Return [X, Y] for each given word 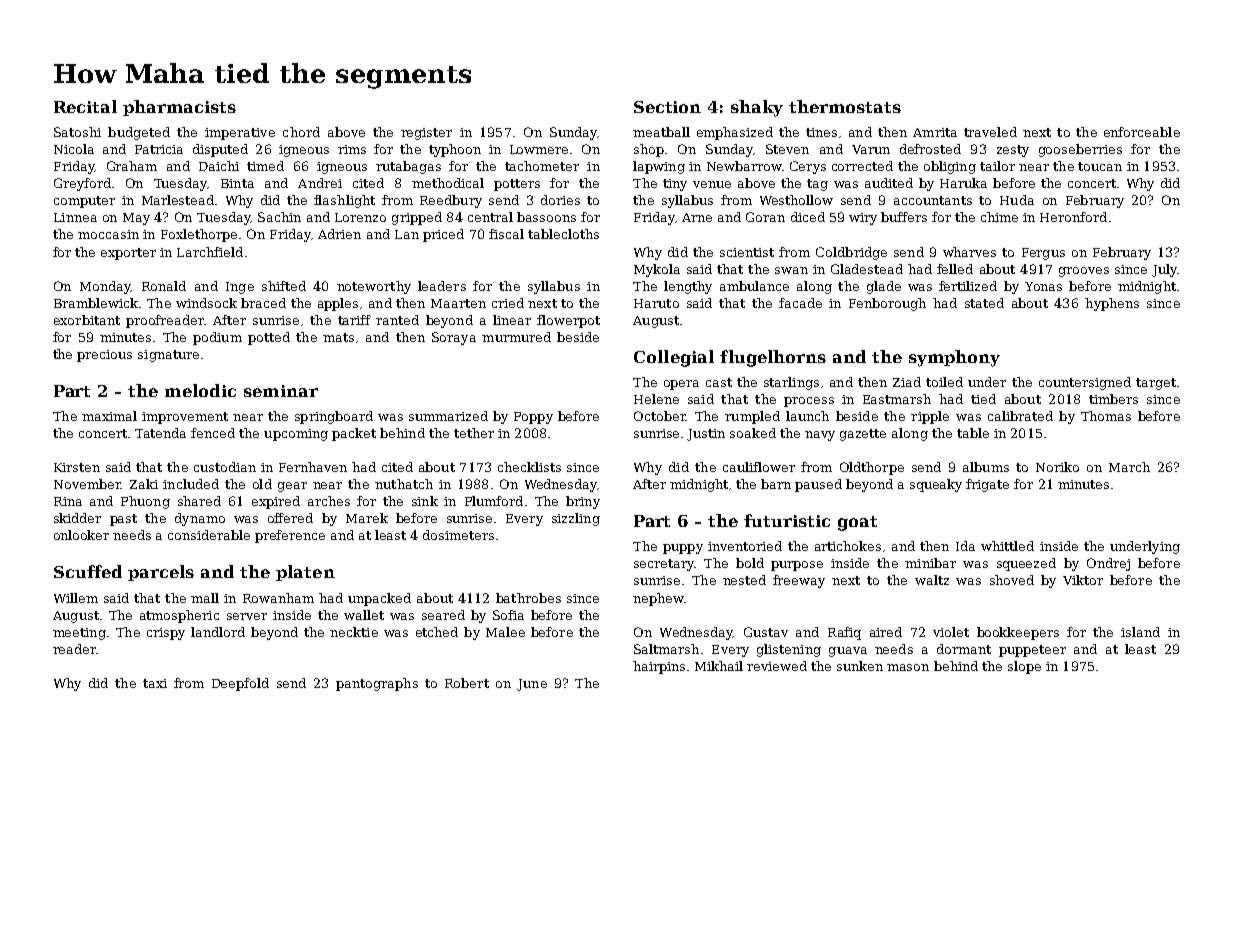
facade [800, 303]
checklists [529, 467]
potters [517, 185]
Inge [240, 288]
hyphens [1112, 304]
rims [352, 149]
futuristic [787, 520]
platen [305, 573]
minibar [930, 563]
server [247, 616]
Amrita [935, 132]
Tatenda [160, 433]
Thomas [1106, 416]
